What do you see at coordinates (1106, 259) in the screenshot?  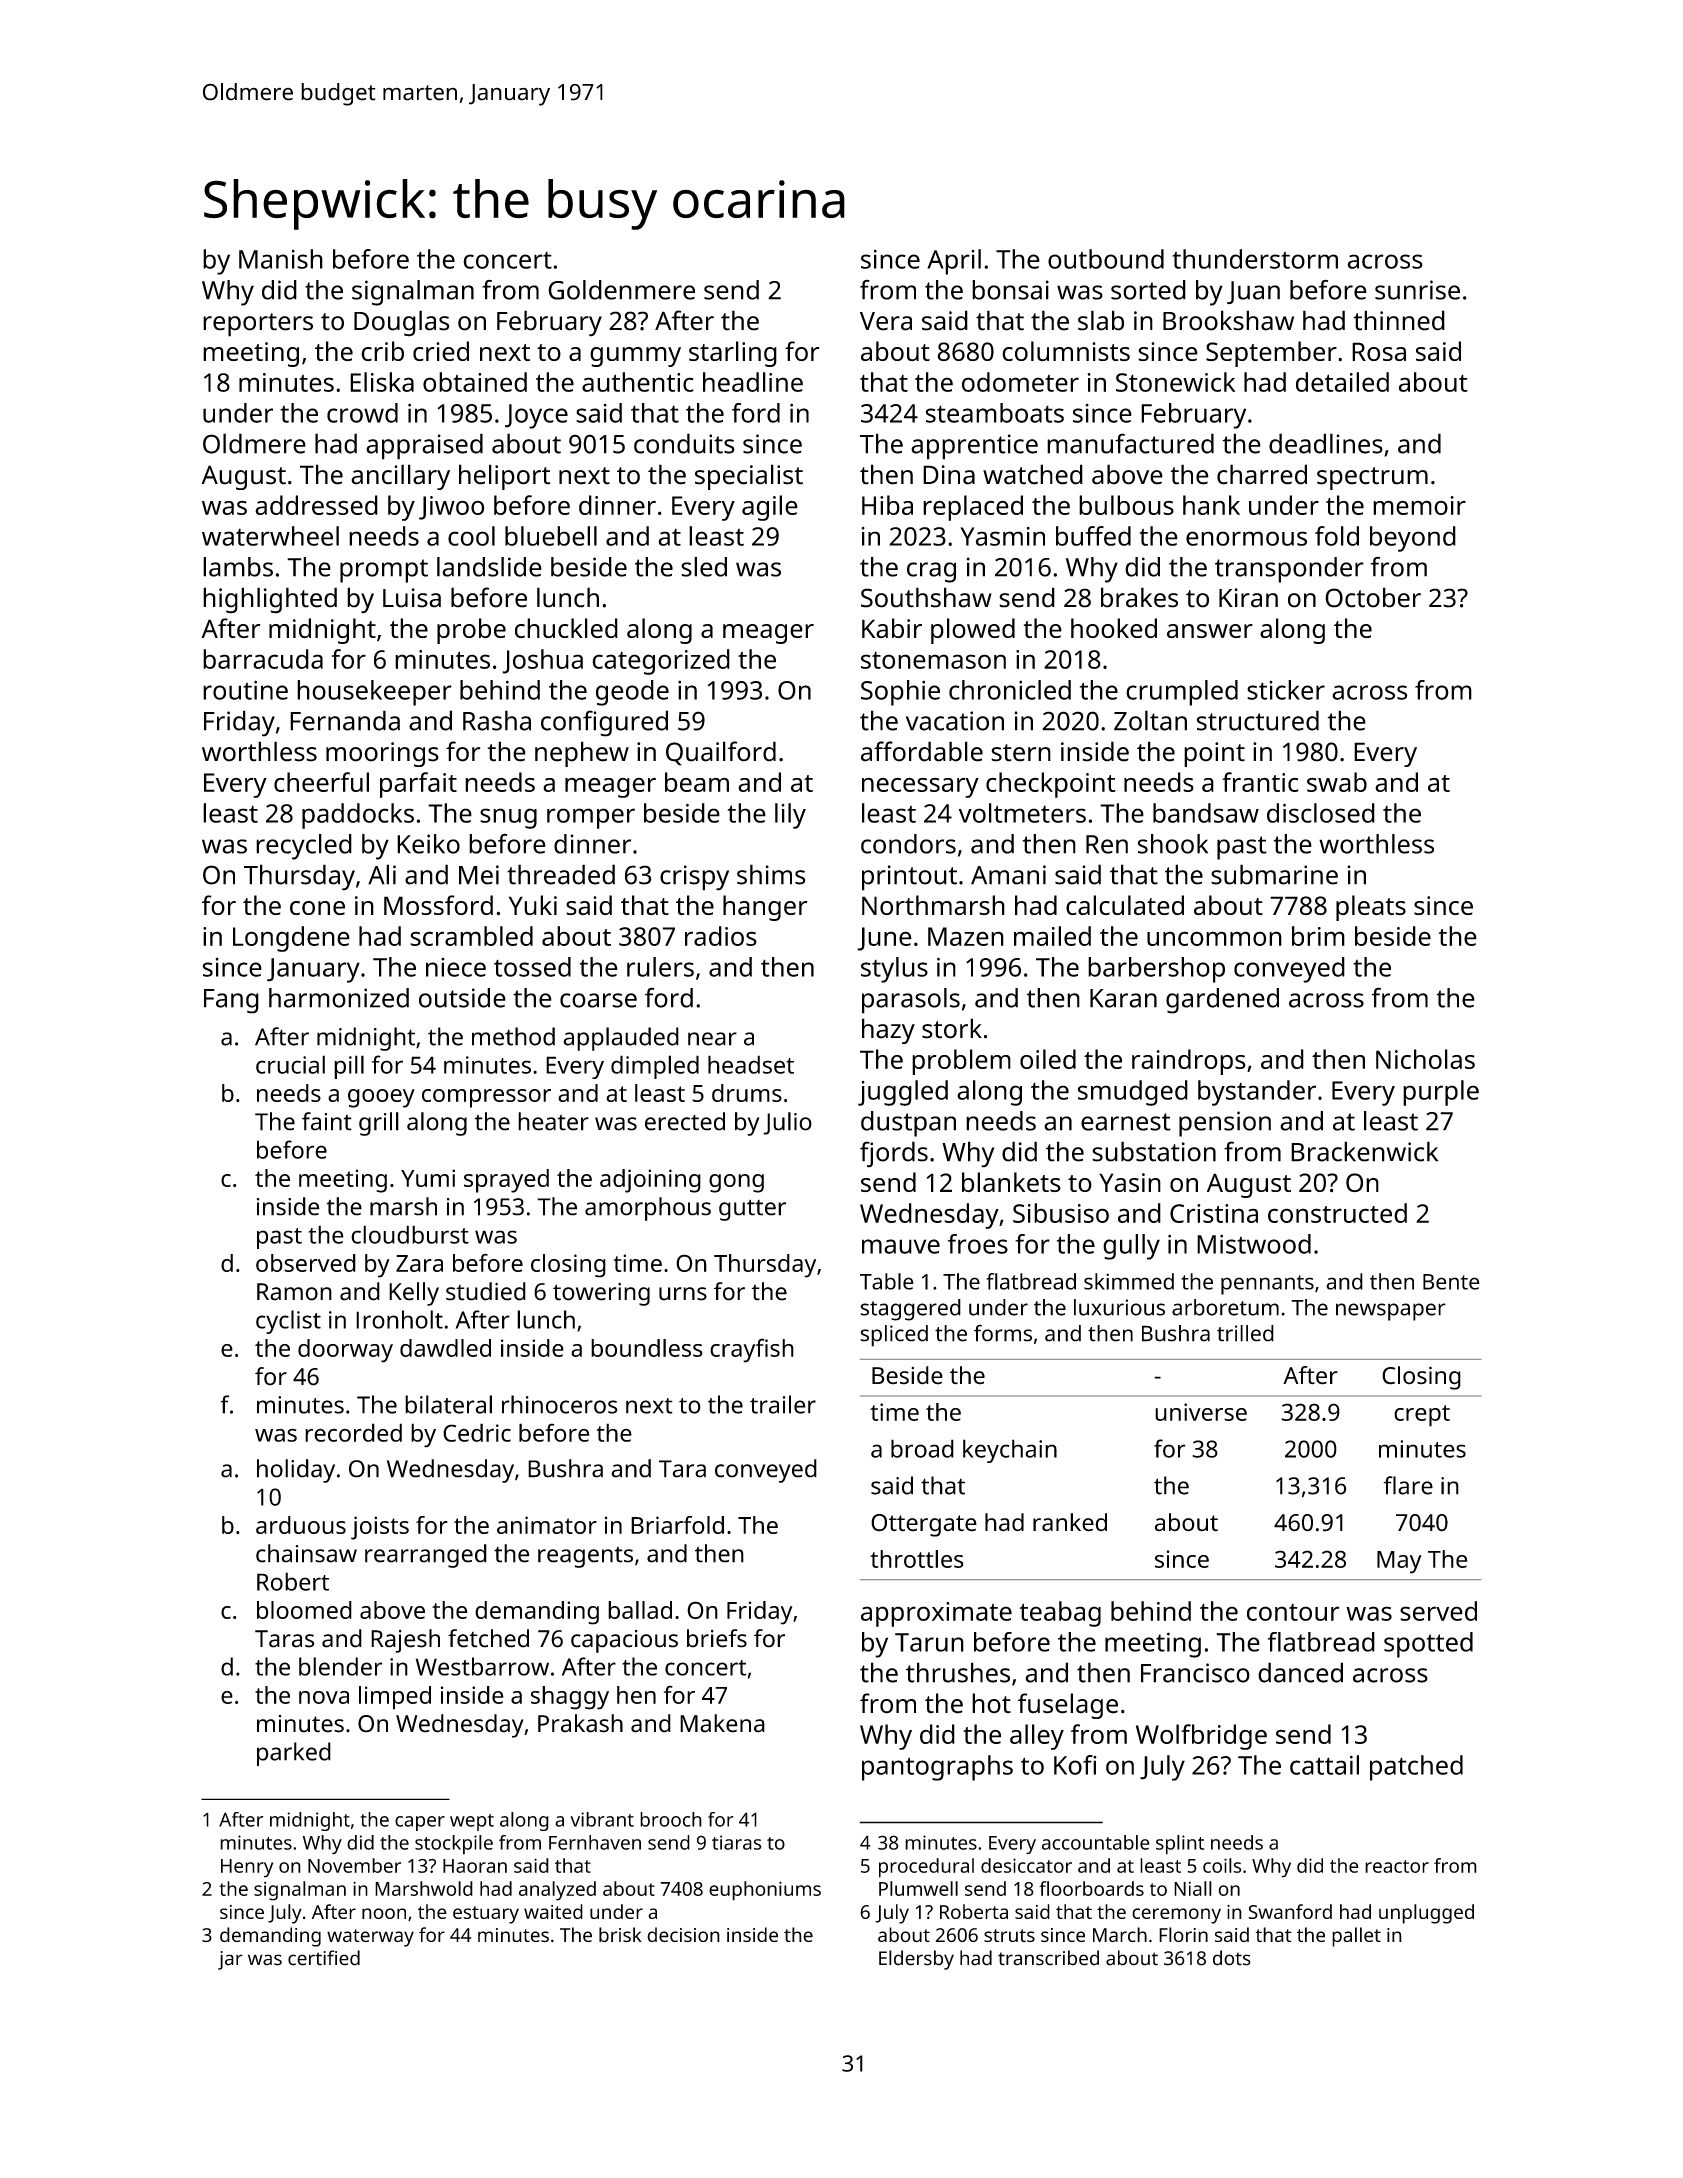 I see `outbound` at bounding box center [1106, 259].
